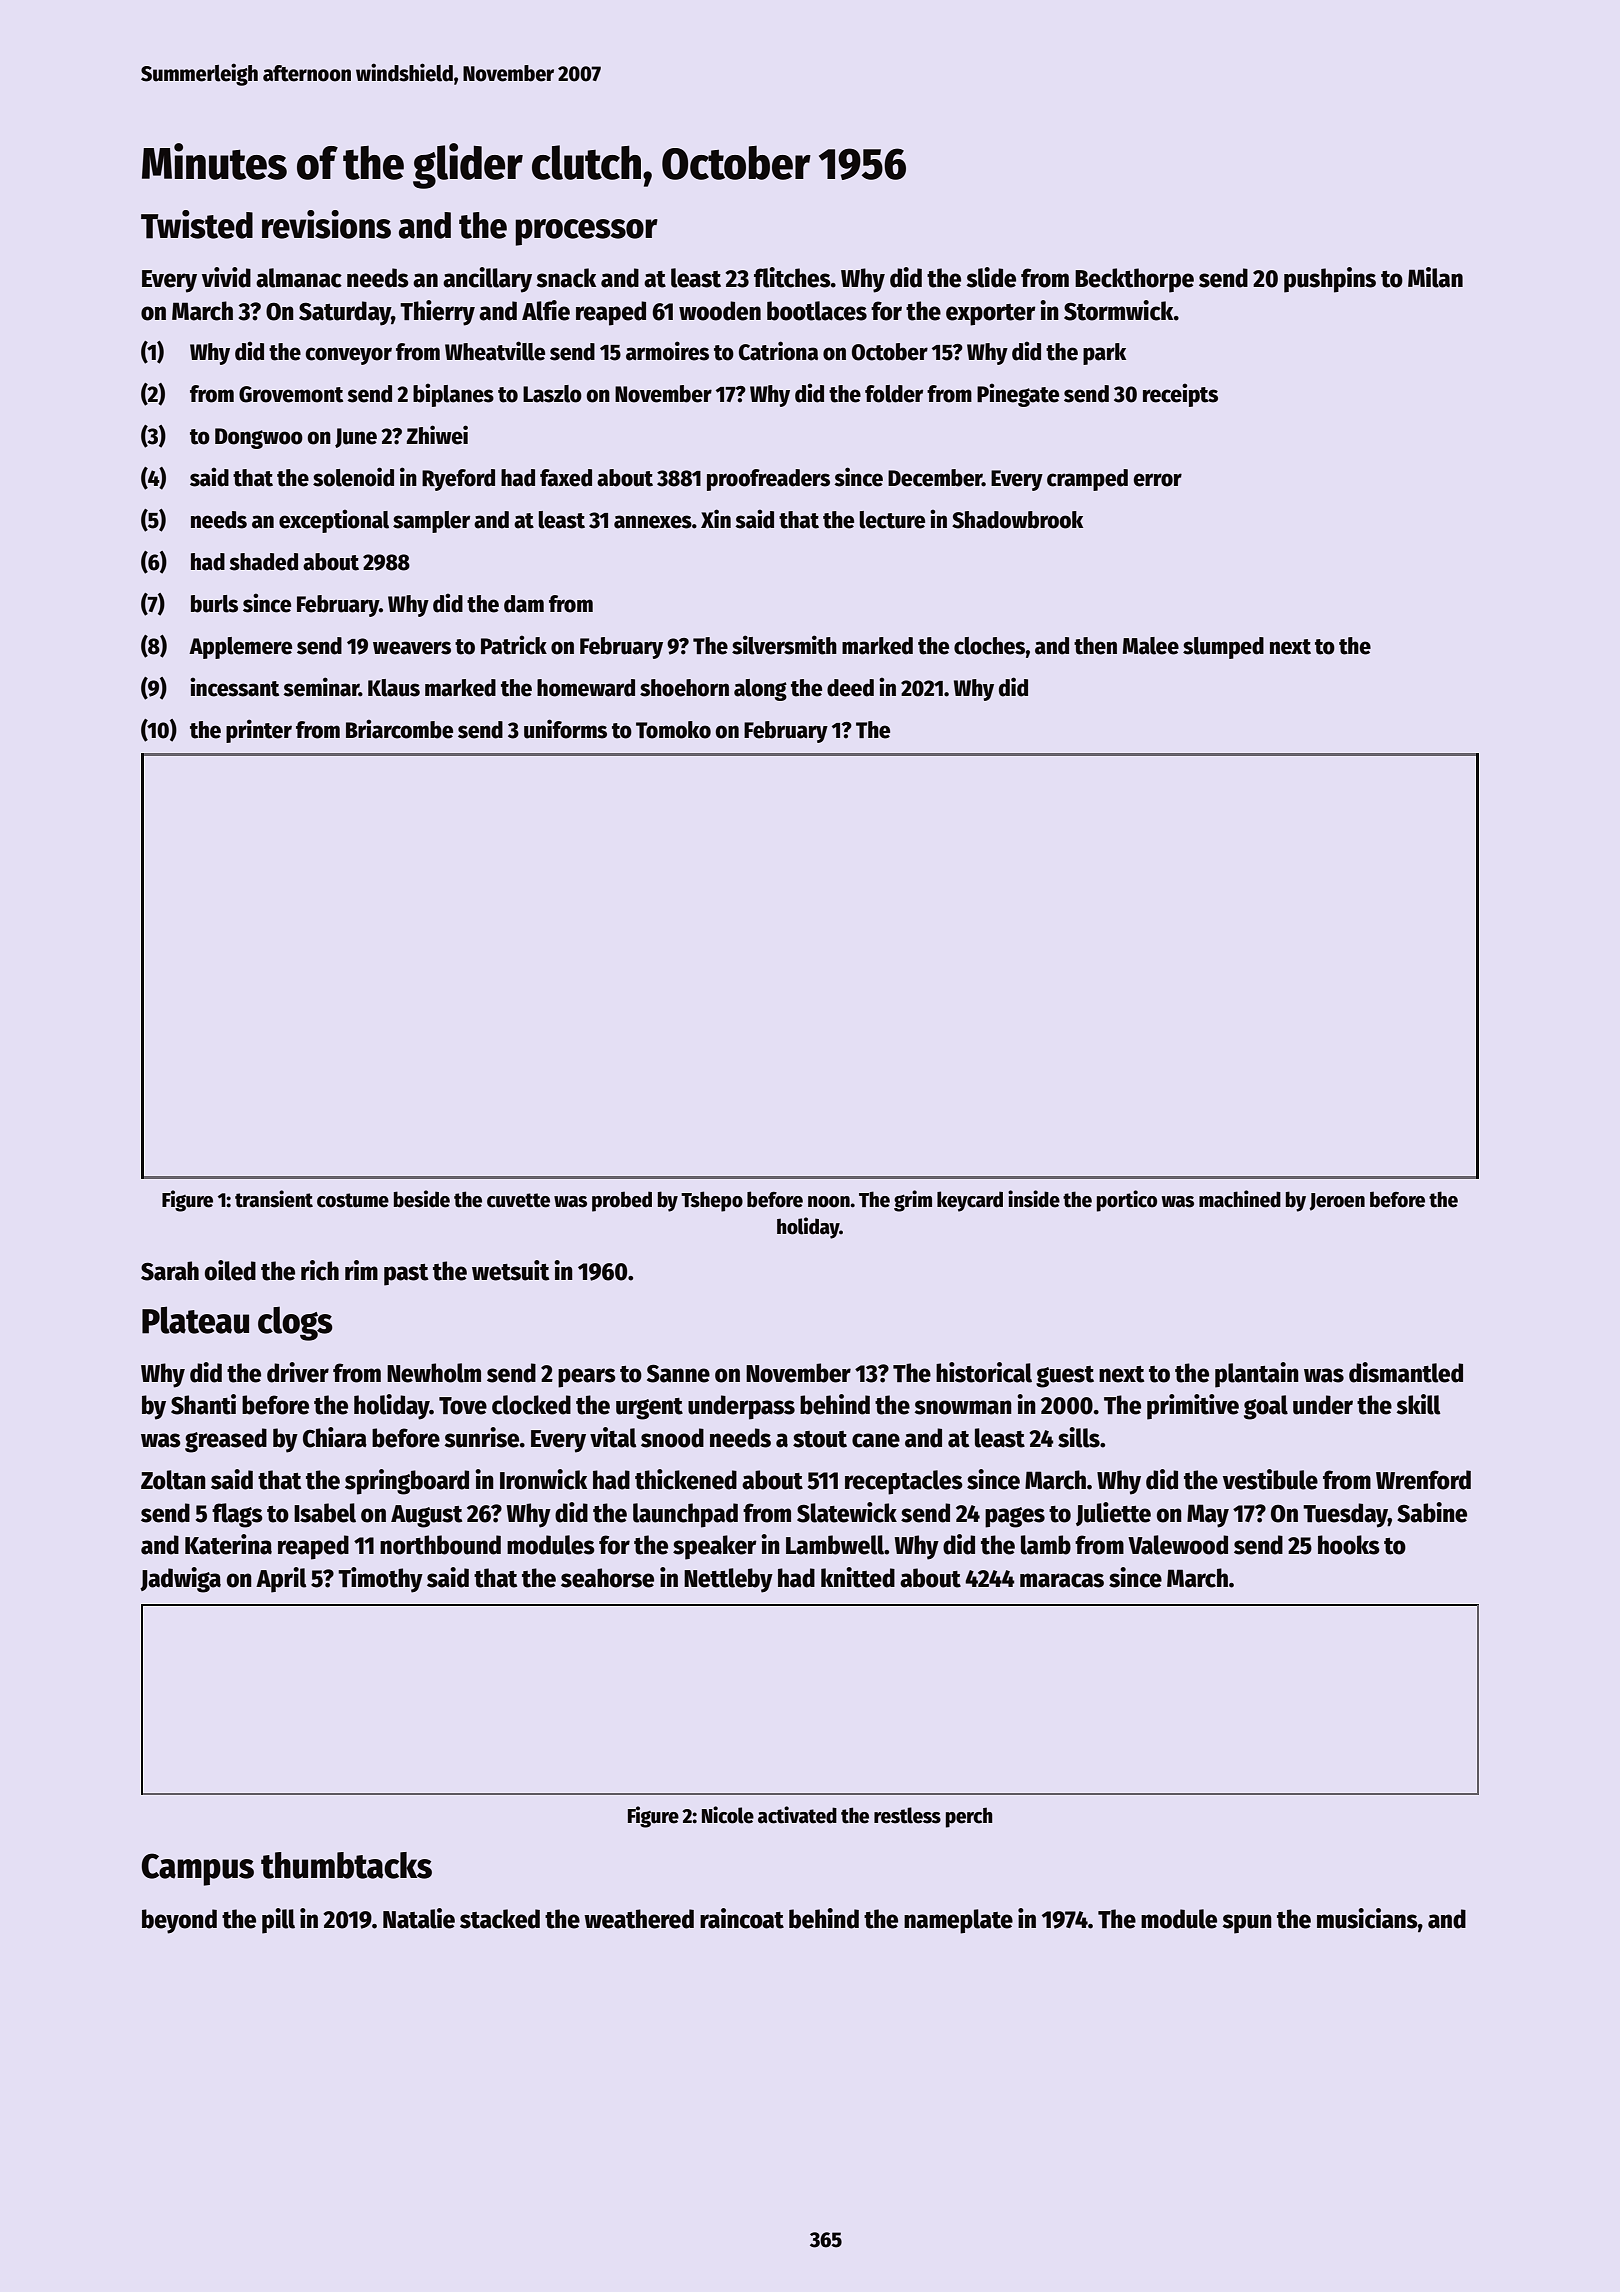 This screenshot has height=2292, width=1620. Describe the element at coordinates (784, 645) in the screenshot. I see `silversmith` at that location.
